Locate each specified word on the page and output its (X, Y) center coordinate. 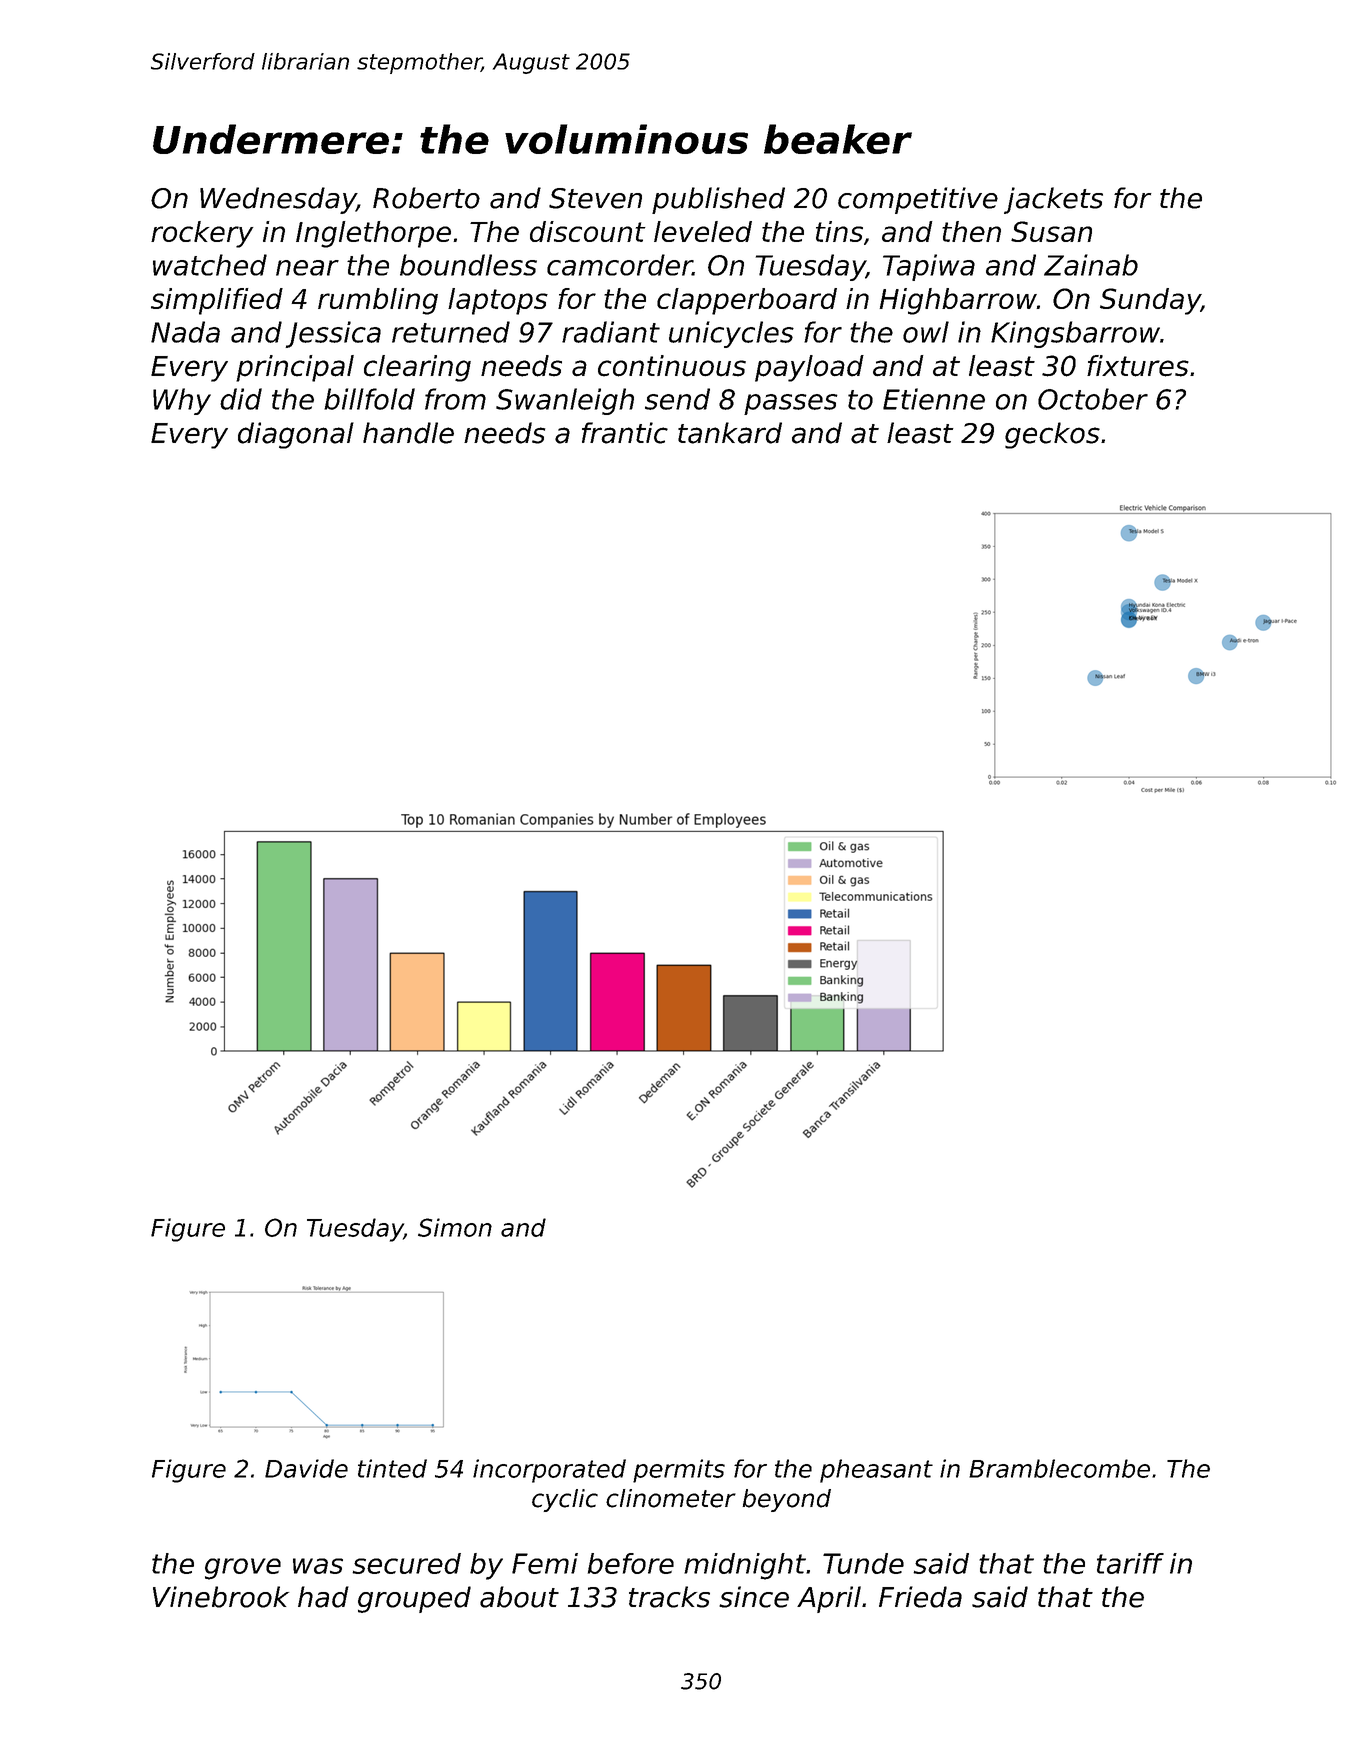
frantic (625, 433)
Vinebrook (221, 1597)
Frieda (920, 1597)
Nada (185, 332)
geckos (1052, 435)
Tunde (863, 1563)
